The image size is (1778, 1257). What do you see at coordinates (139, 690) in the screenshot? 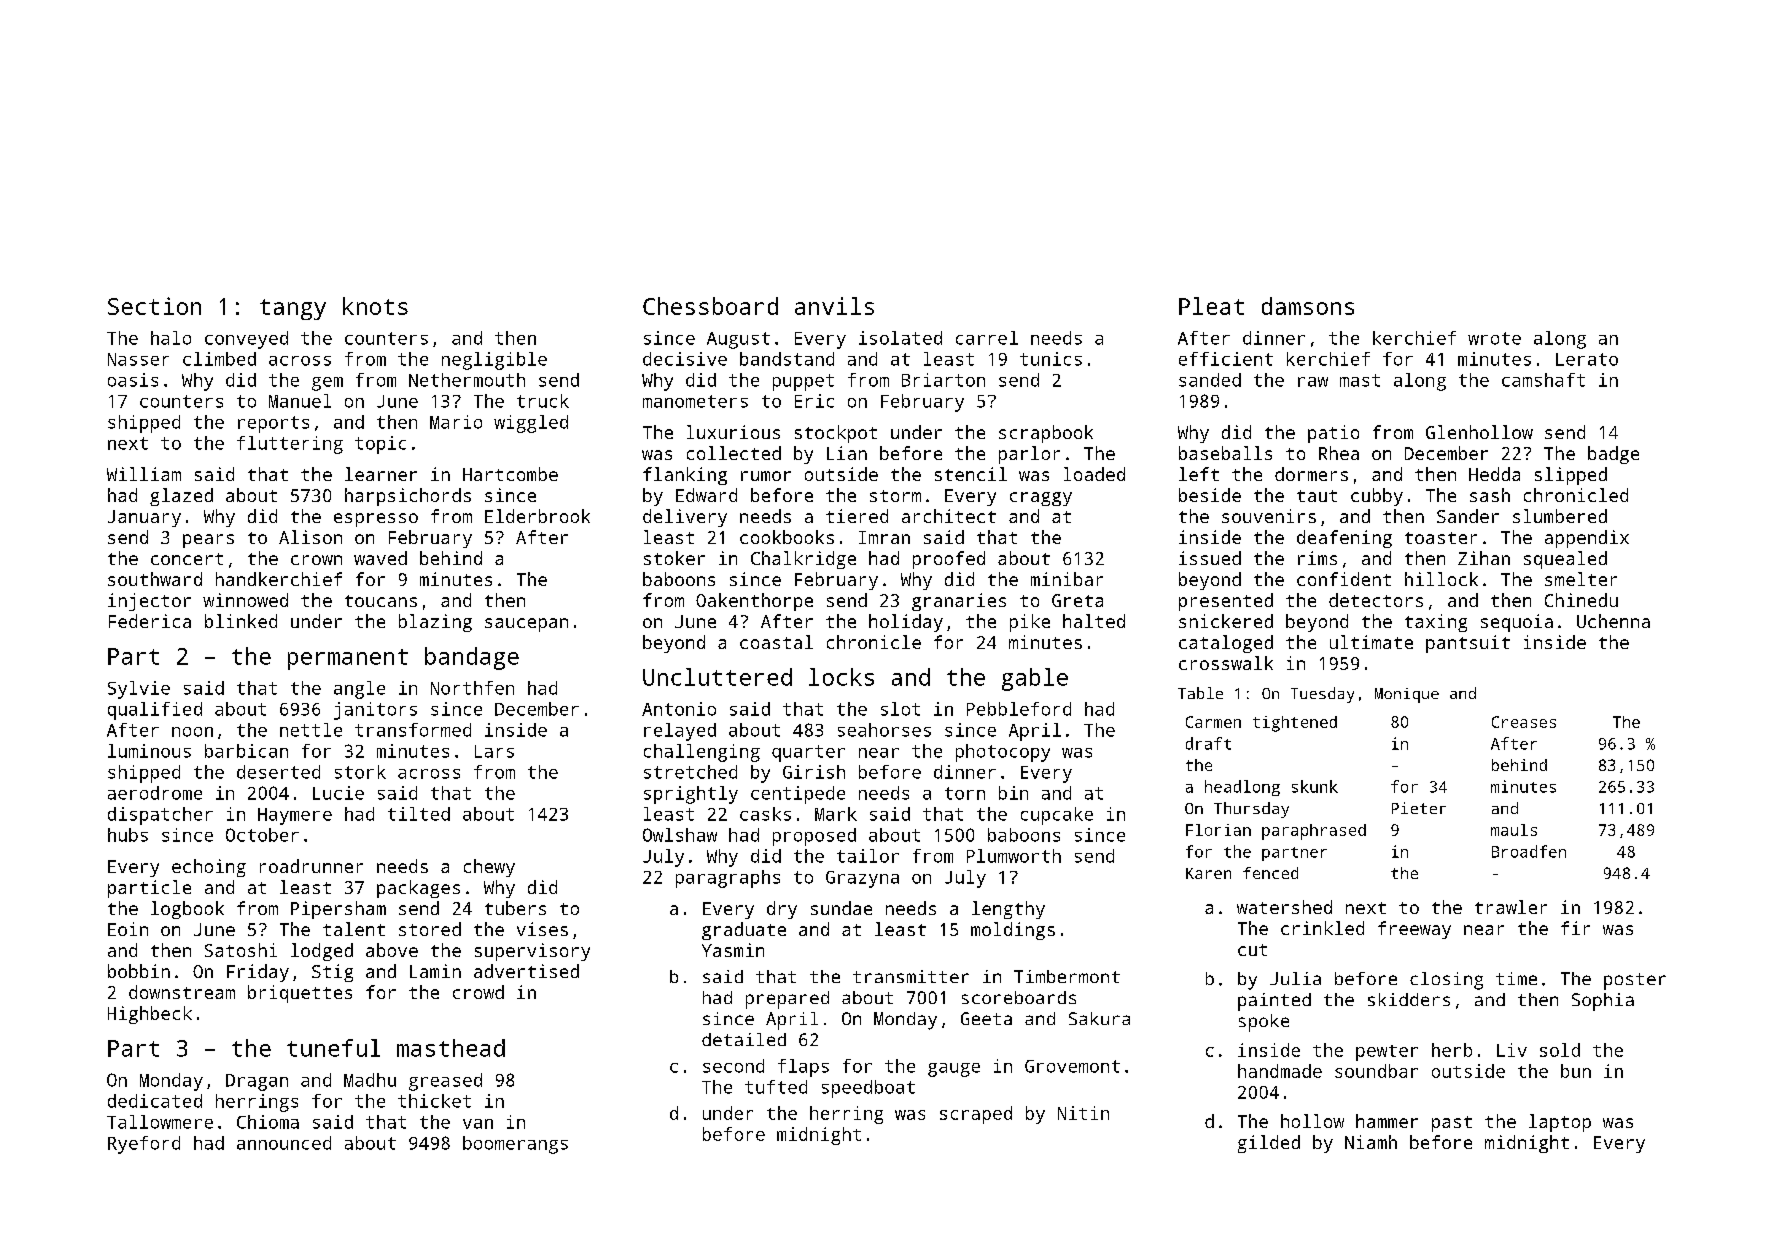
I see `Sylvie` at bounding box center [139, 690].
